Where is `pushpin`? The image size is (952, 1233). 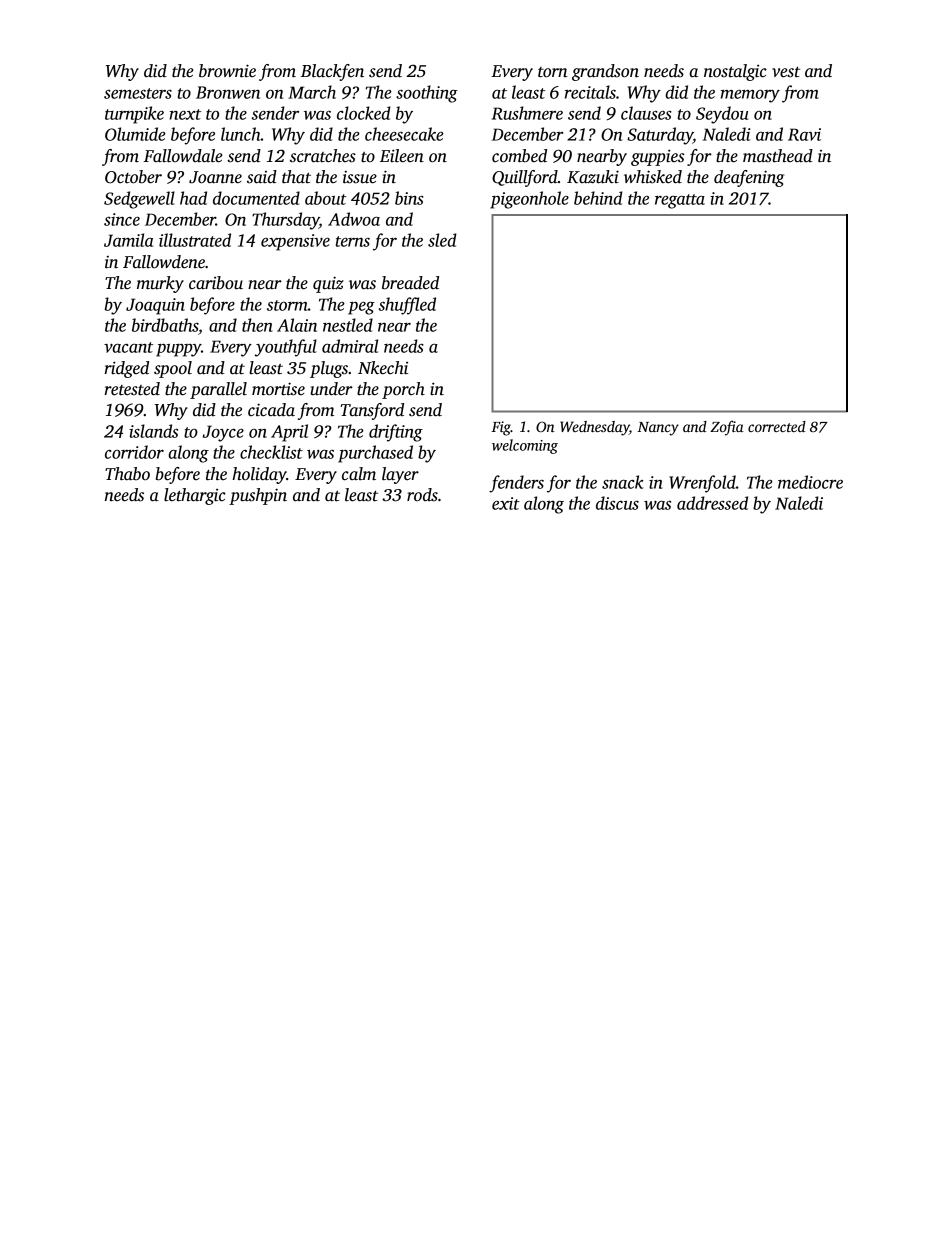 pushpin is located at coordinates (258, 496).
